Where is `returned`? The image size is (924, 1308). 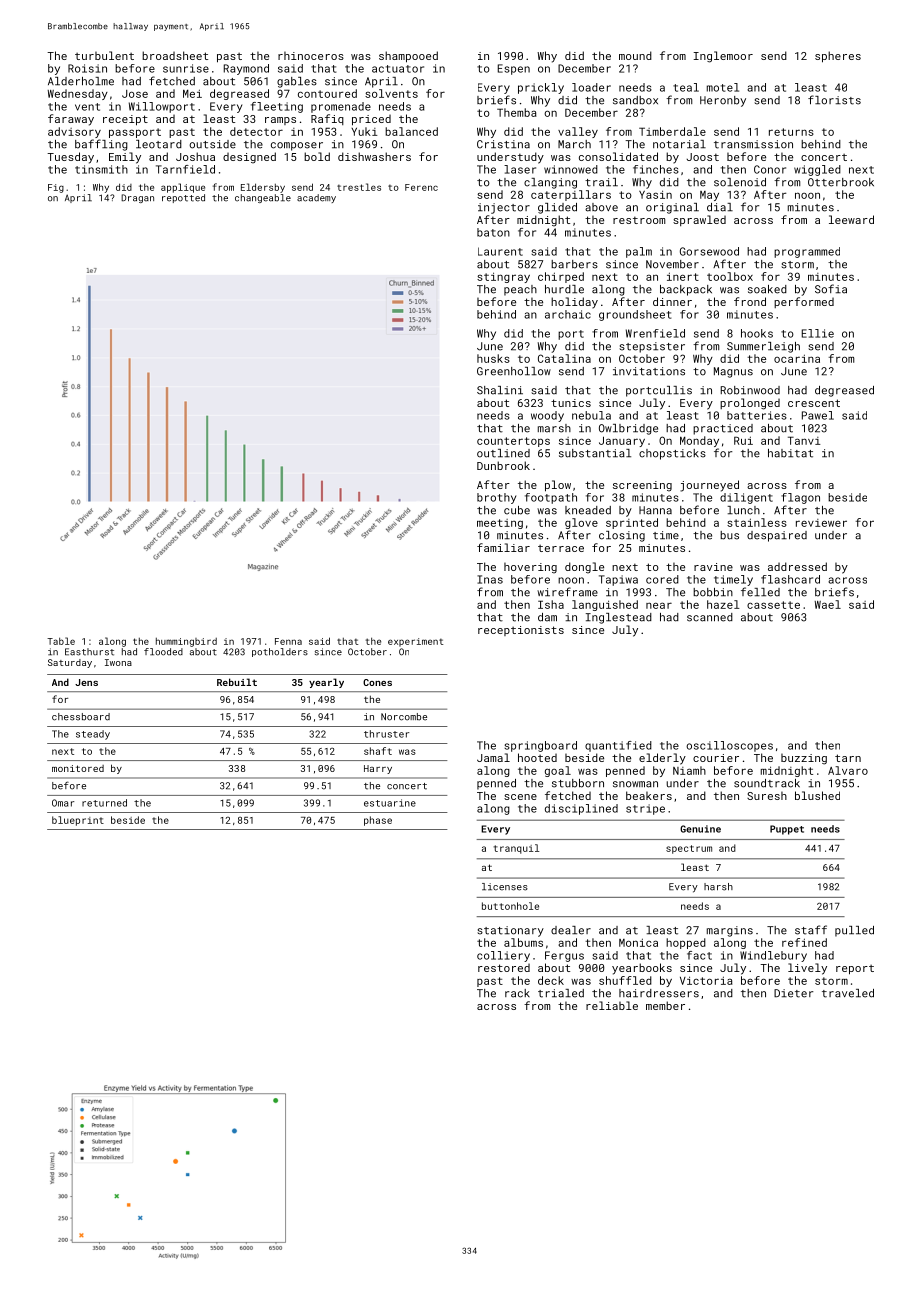 returned is located at coordinates (104, 803).
